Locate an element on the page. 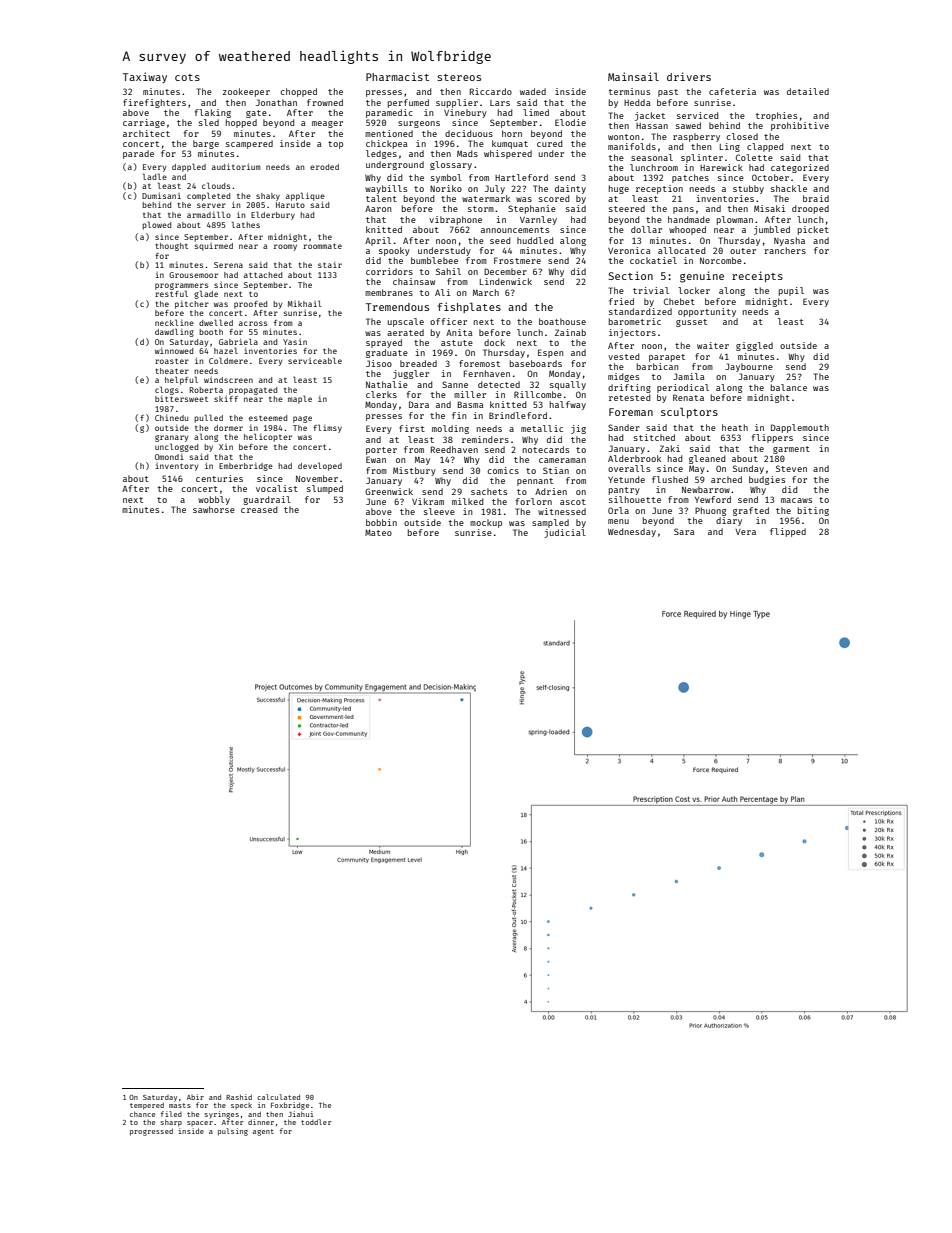  sawhorse is located at coordinates (214, 509).
